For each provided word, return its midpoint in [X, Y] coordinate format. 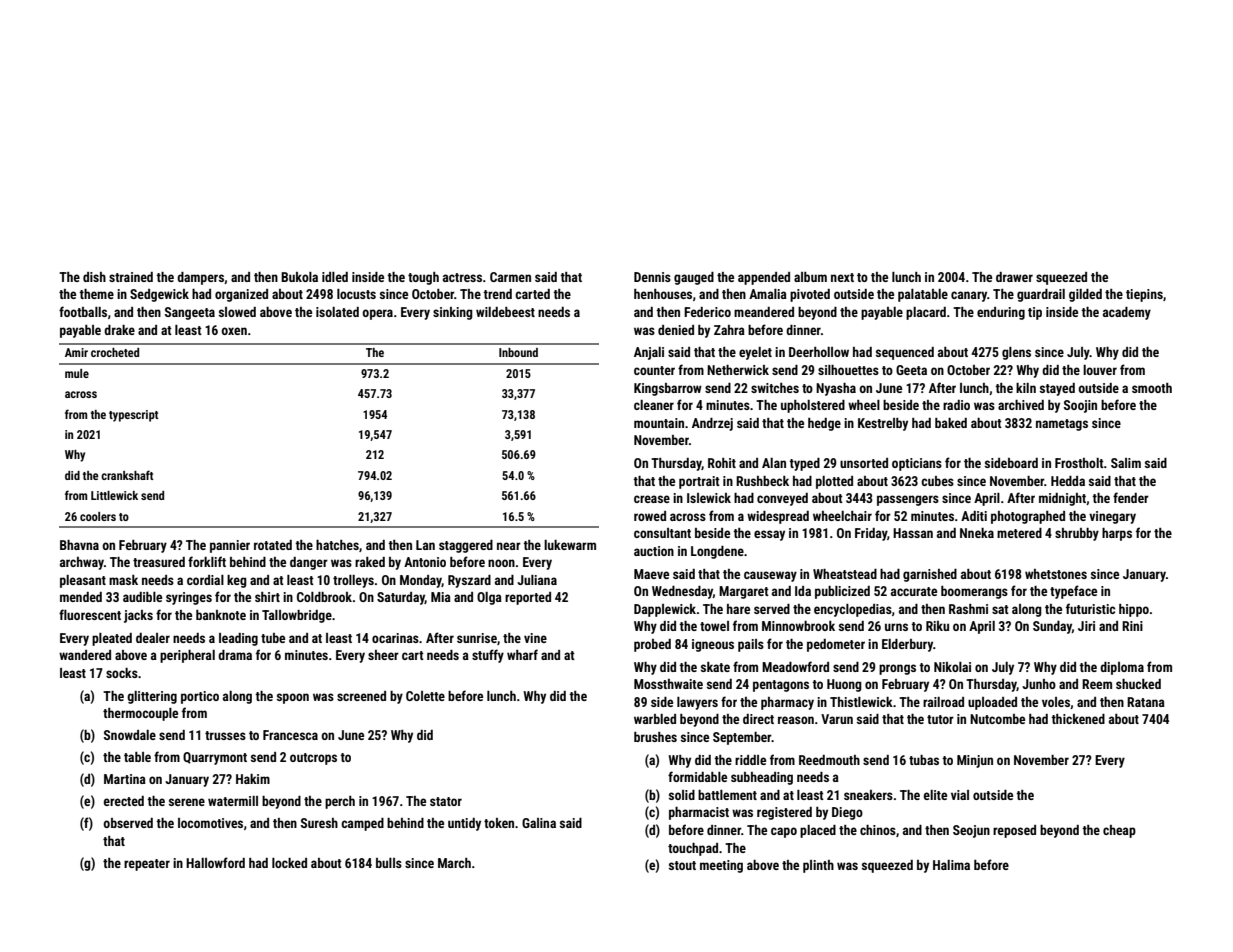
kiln [1026, 388]
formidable [697, 776]
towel [714, 626]
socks [122, 673]
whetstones [1056, 574]
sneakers [868, 795]
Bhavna [79, 545]
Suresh [319, 823]
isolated [337, 312]
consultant [662, 533]
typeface [1073, 592]
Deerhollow [819, 352]
